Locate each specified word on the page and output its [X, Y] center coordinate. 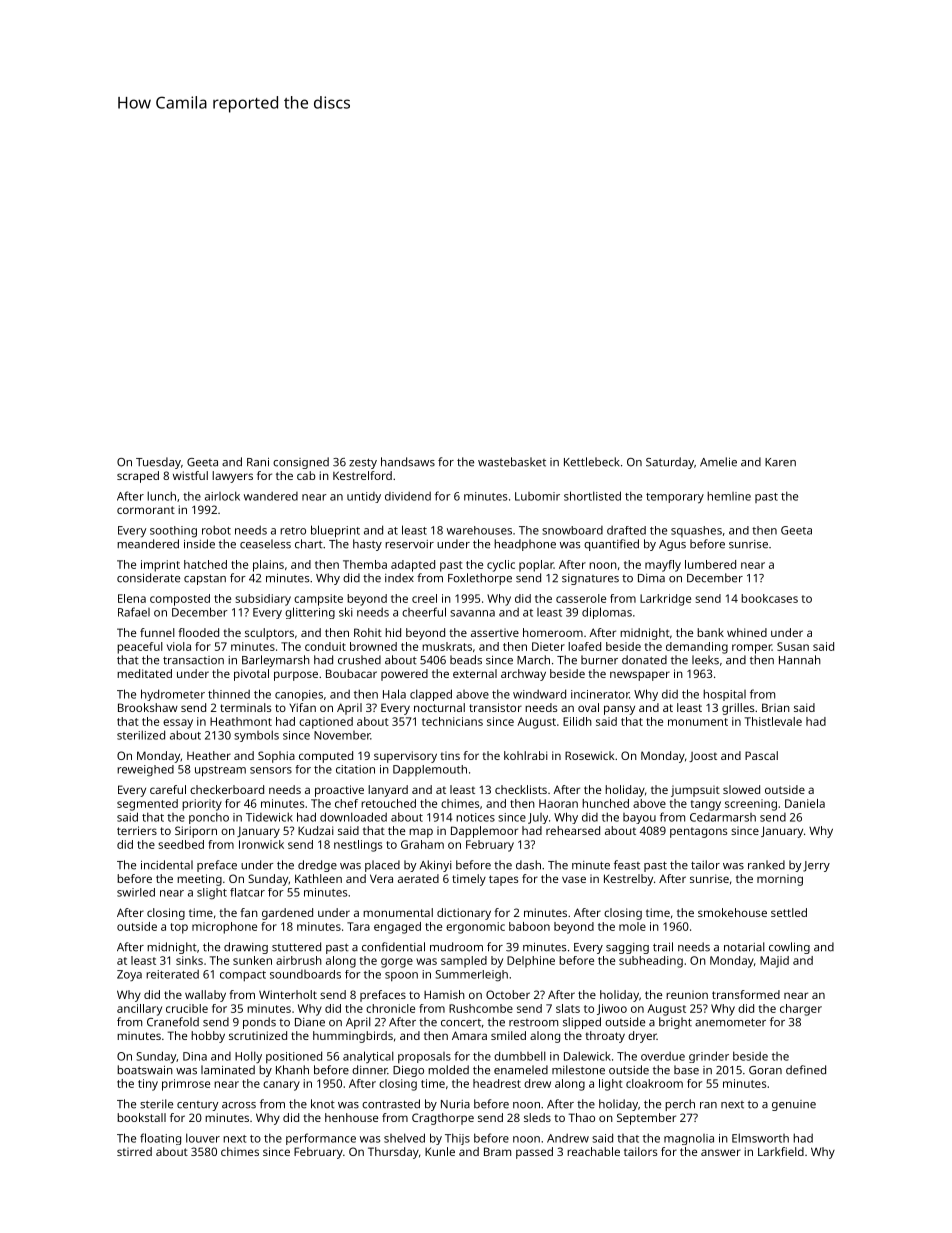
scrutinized [258, 1035]
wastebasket [512, 462]
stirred [134, 1151]
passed [534, 1153]
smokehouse [732, 912]
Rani [258, 462]
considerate [148, 578]
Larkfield [781, 1151]
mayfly [663, 566]
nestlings [358, 846]
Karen [780, 462]
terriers [137, 830]
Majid [774, 962]
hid [393, 632]
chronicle [390, 1008]
